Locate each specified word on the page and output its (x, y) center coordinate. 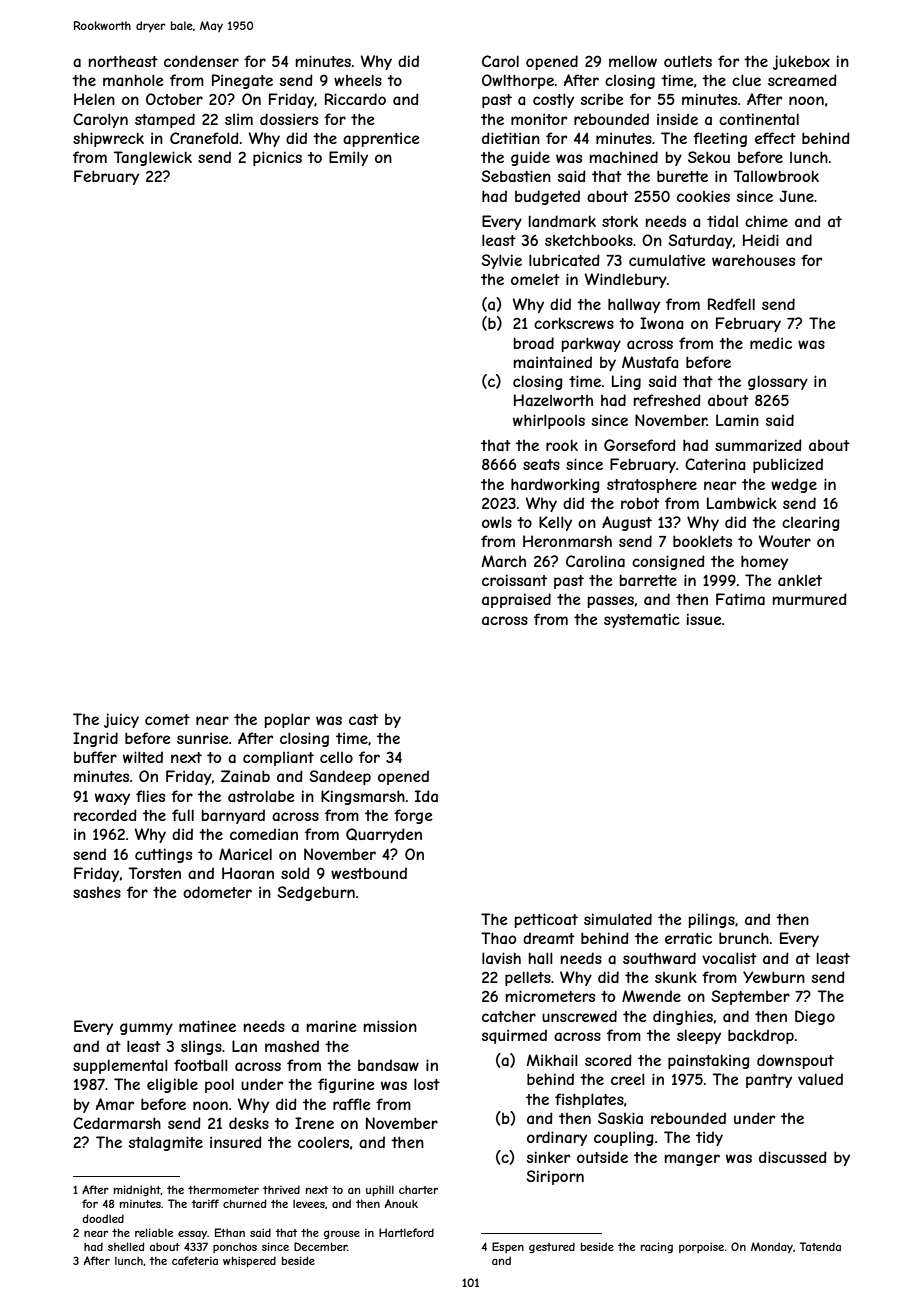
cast (363, 719)
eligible (172, 1085)
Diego (815, 1017)
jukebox (801, 62)
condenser (201, 61)
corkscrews (574, 323)
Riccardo (355, 99)
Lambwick (742, 503)
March (504, 561)
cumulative (667, 260)
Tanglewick (152, 158)
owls (497, 522)
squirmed (514, 1036)
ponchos (235, 1248)
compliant (278, 758)
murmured (810, 599)
